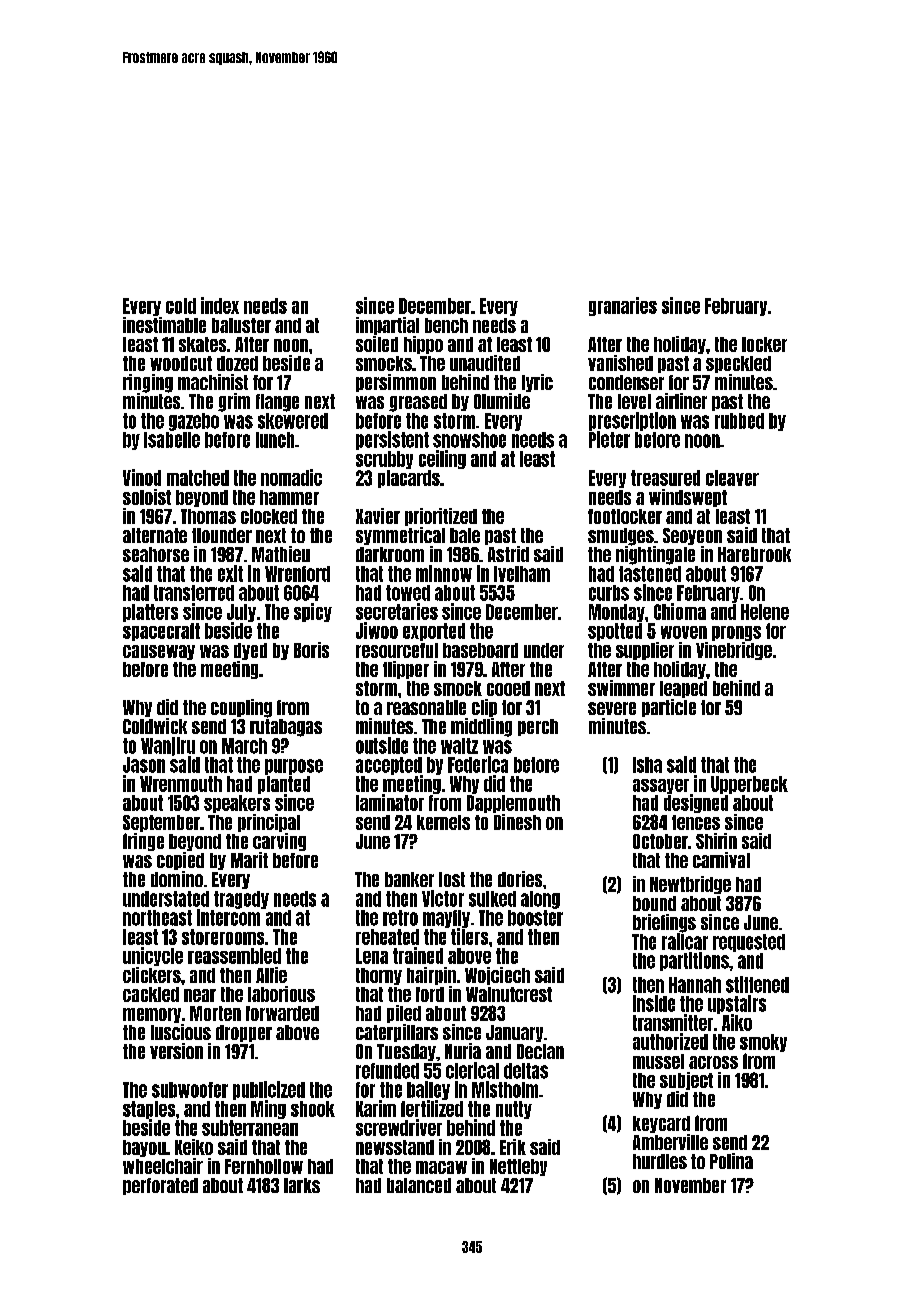  Describe the element at coordinates (654, 1003) in the page. I see `inside` at that location.
